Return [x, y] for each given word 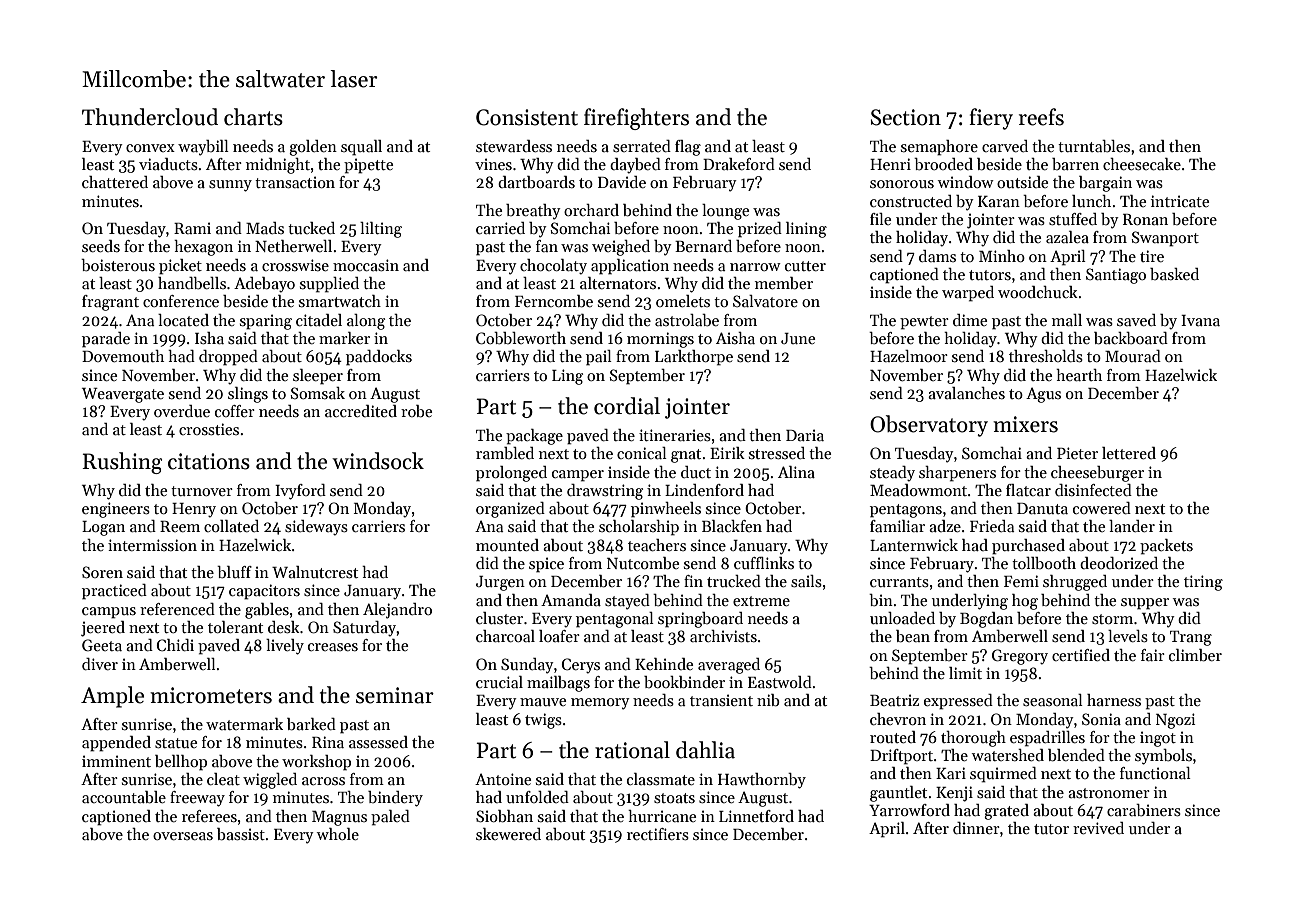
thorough [973, 739]
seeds [101, 246]
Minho [1002, 256]
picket [180, 267]
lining [806, 230]
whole [338, 834]
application [630, 267]
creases [333, 647]
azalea [1067, 237]
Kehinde [664, 664]
